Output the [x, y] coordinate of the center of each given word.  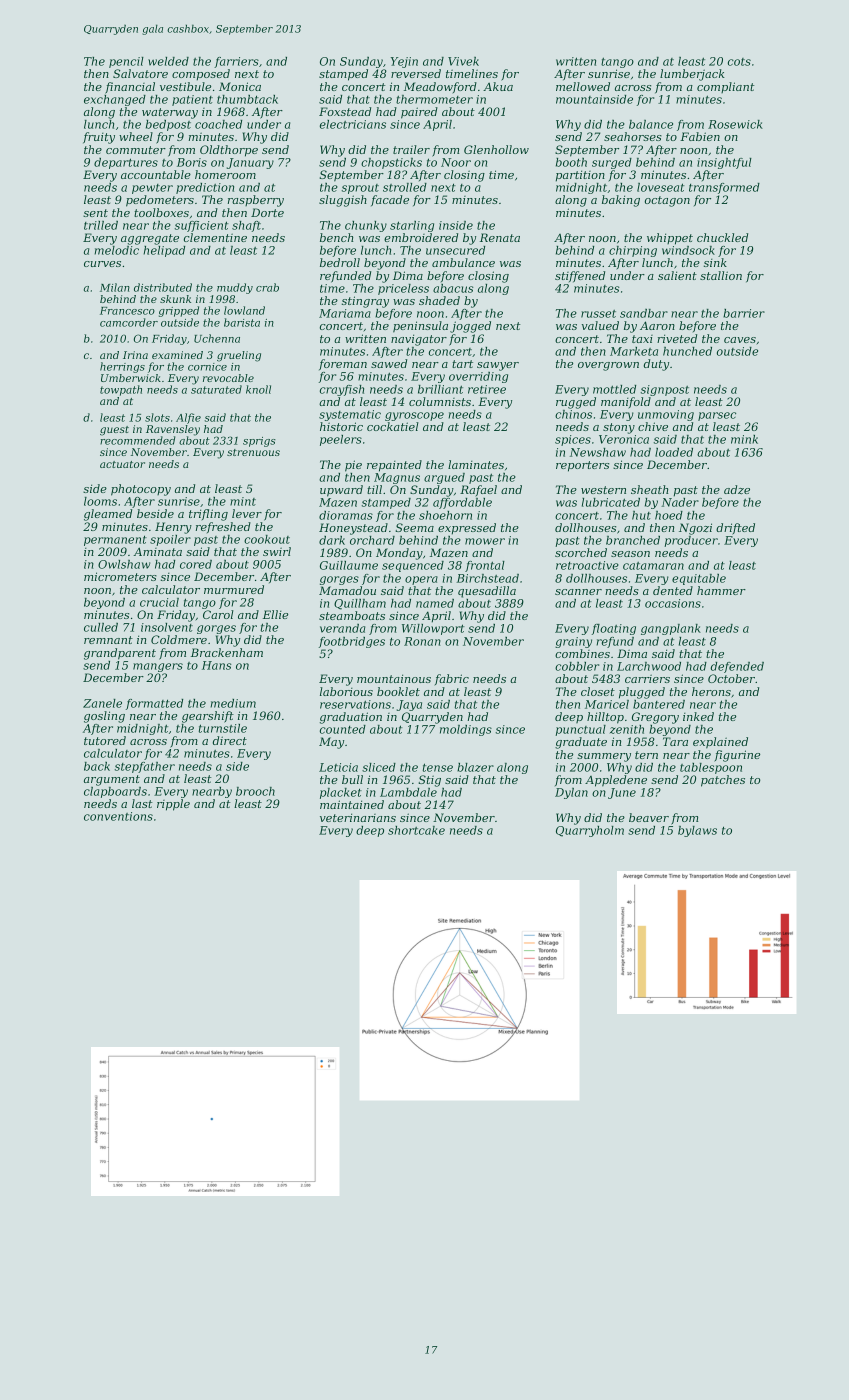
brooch [255, 791]
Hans [216, 665]
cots [739, 62]
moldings [466, 730]
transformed [724, 188]
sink [715, 262]
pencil [126, 62]
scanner [578, 592]
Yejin [404, 62]
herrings [122, 367]
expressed [467, 529]
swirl [277, 551]
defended [737, 667]
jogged [470, 327]
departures [126, 163]
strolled [405, 187]
